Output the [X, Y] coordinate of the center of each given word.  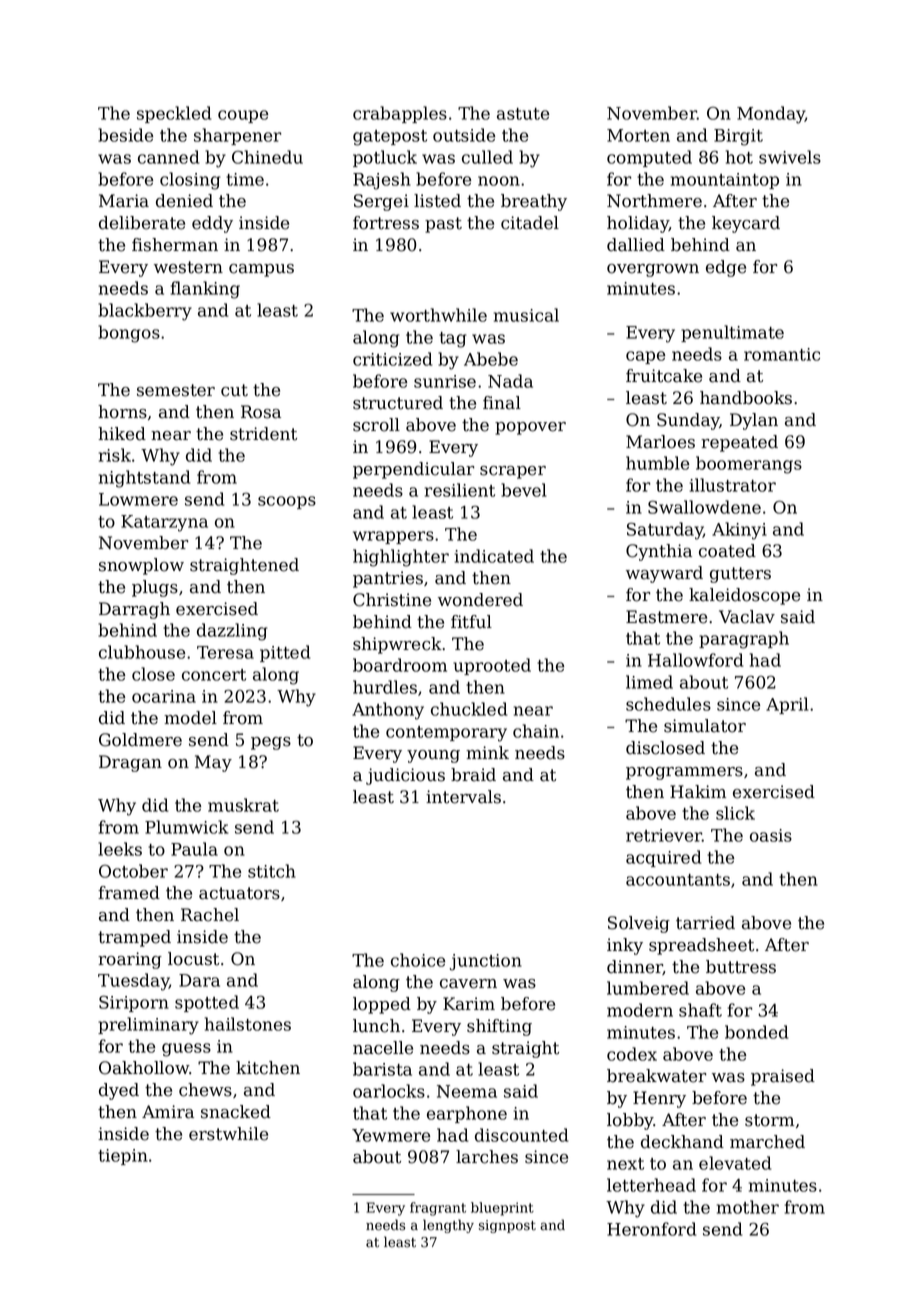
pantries [388, 579]
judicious [405, 776]
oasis [771, 835]
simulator [705, 726]
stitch [272, 871]
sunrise [445, 381]
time [245, 179]
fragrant [438, 1209]
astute [523, 114]
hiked [122, 434]
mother [748, 1207]
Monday [771, 115]
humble [657, 463]
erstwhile [228, 1134]
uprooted [492, 666]
